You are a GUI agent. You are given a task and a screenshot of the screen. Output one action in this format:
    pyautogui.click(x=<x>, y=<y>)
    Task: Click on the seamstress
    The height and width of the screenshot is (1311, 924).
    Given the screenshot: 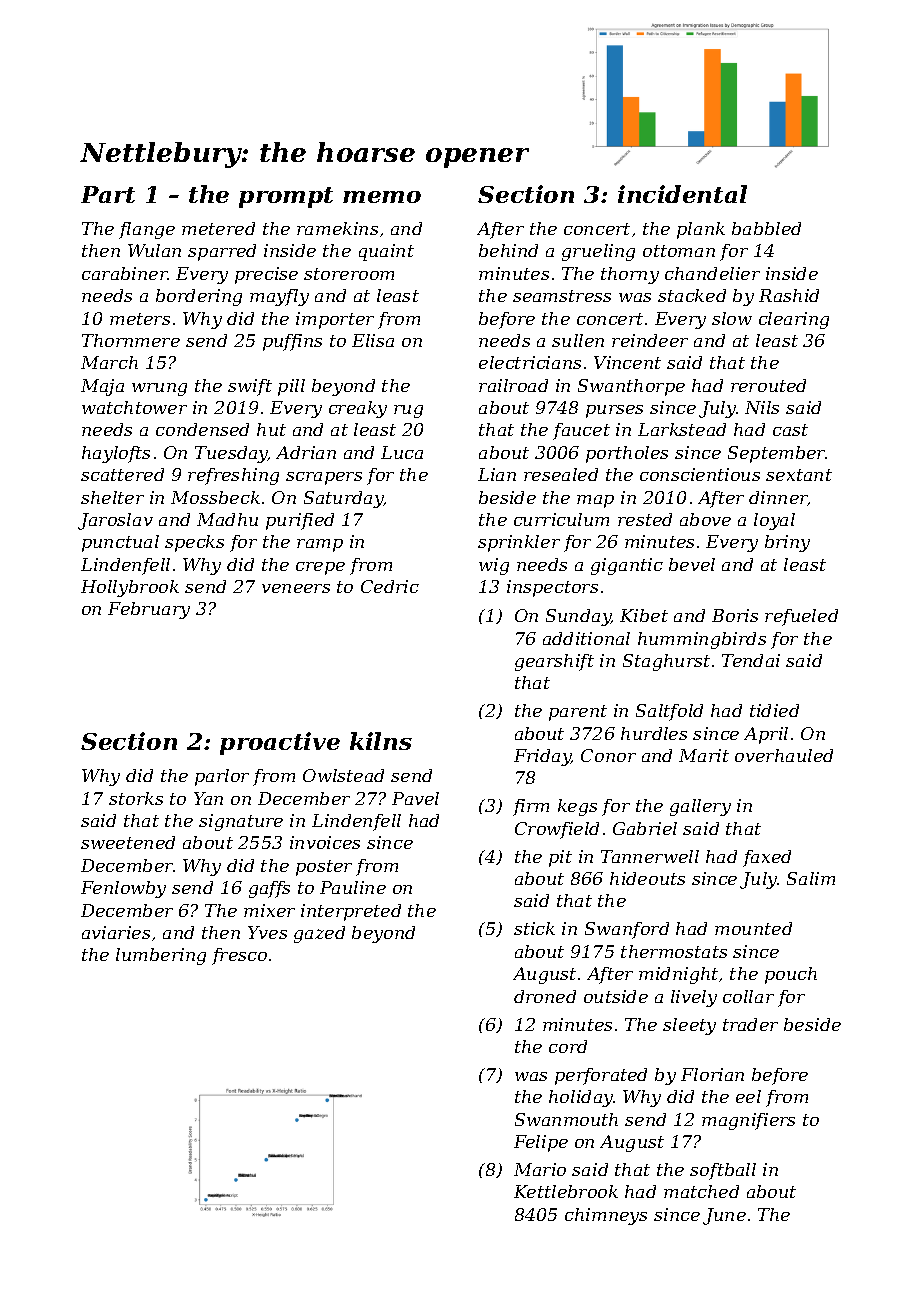 What is the action you would take?
    pyautogui.click(x=562, y=296)
